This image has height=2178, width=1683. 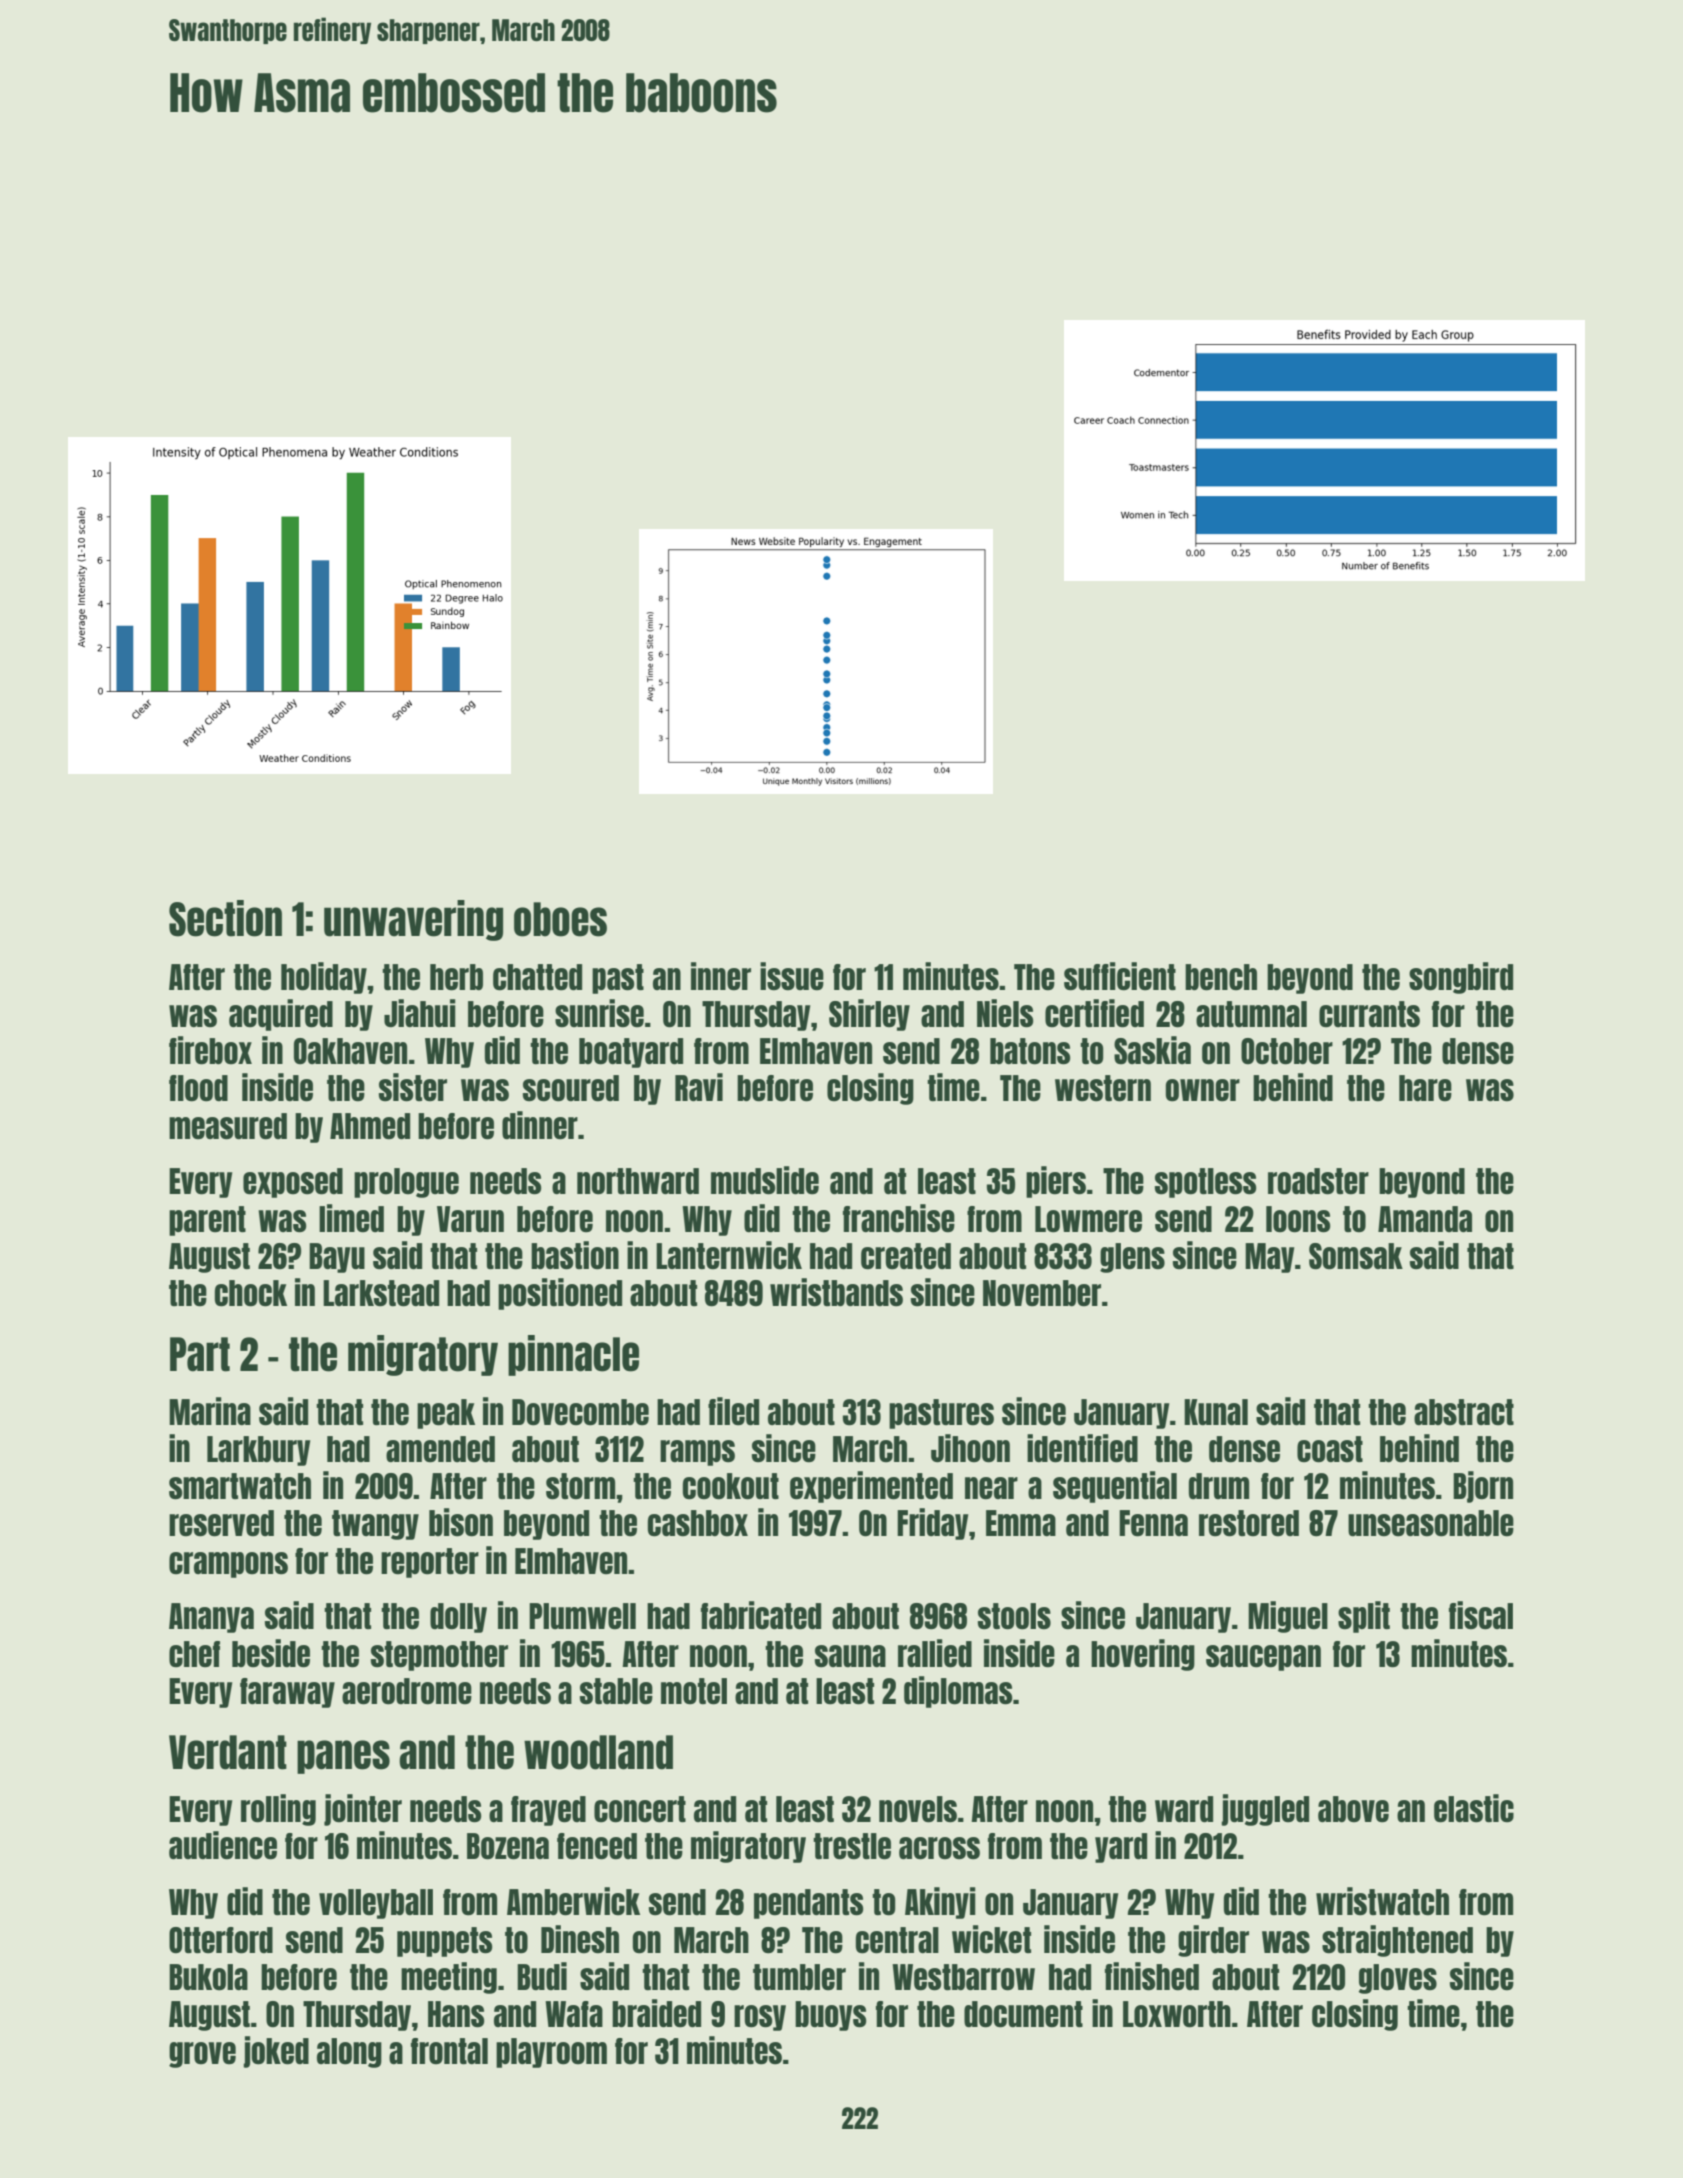 I want to click on playroom, so click(x=551, y=2053).
